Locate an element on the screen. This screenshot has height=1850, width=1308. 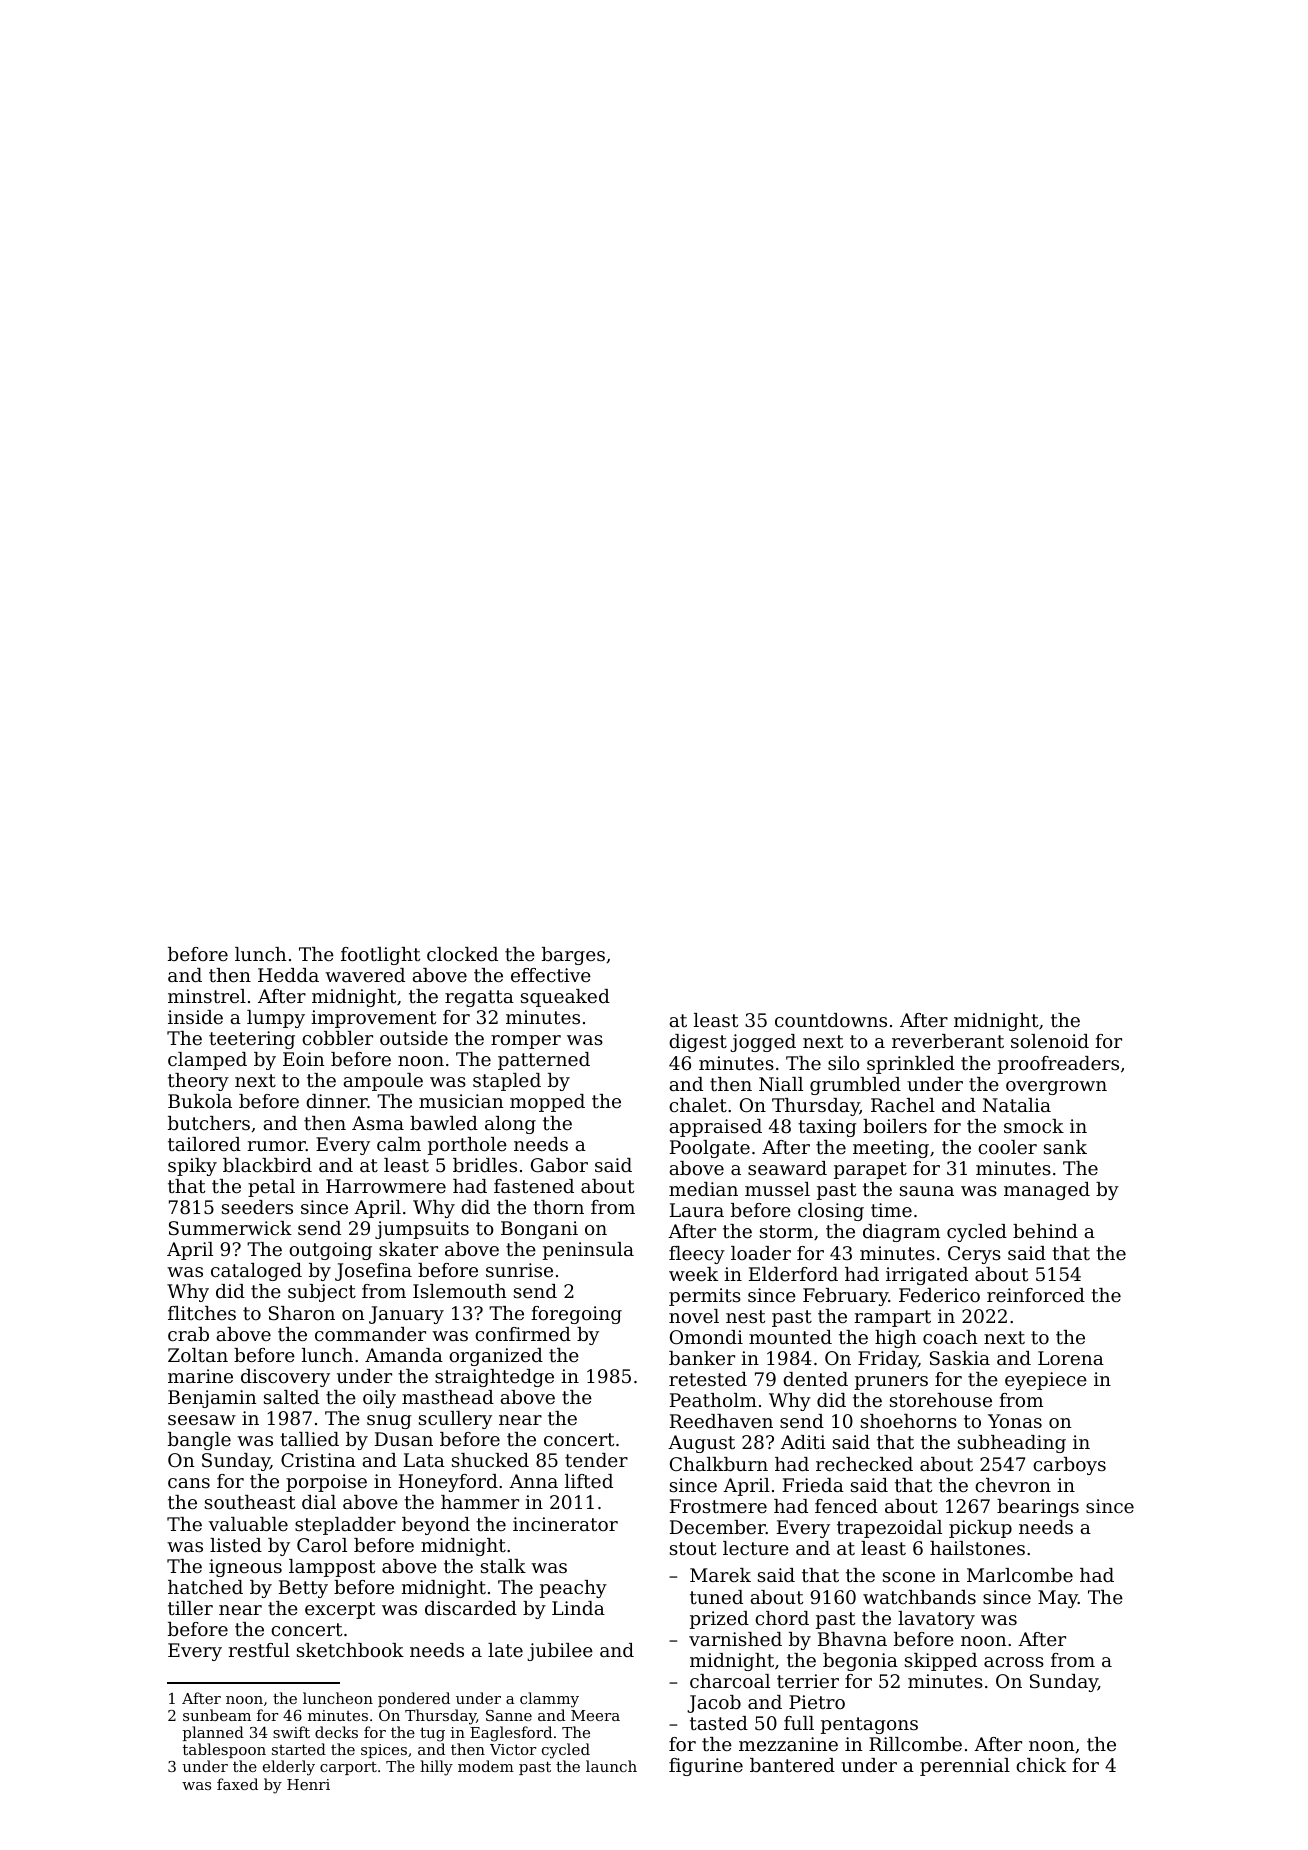
modem is located at coordinates (486, 1766).
